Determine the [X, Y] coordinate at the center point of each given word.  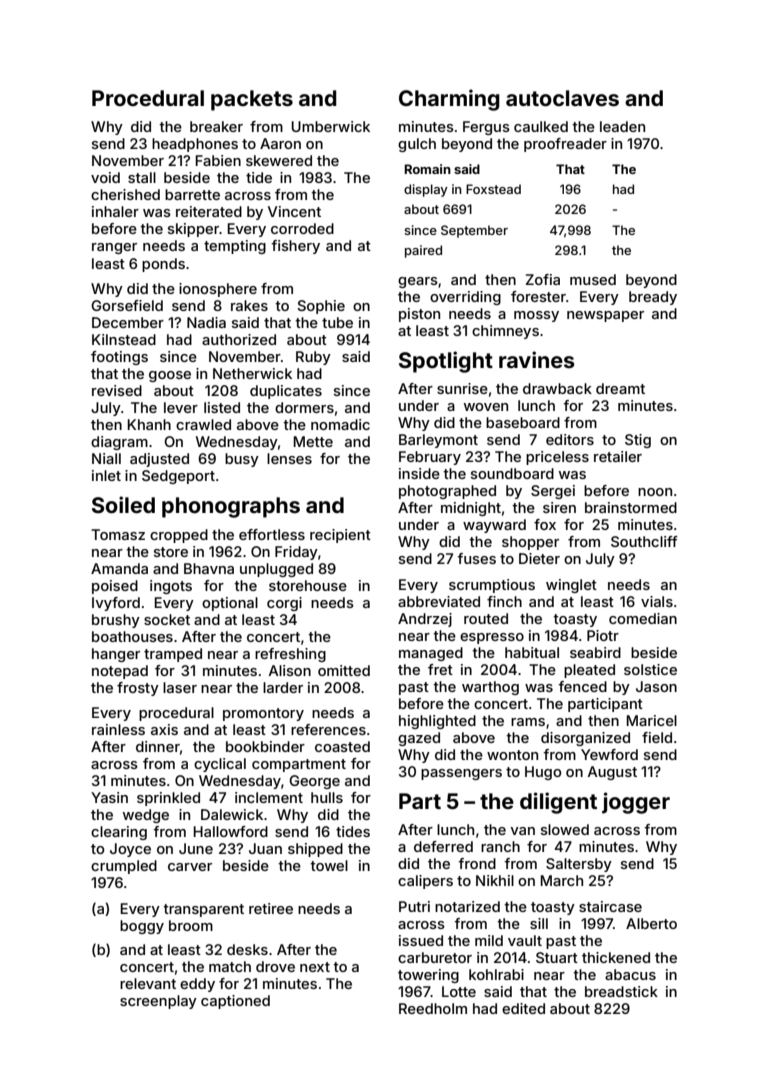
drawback [557, 388]
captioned [235, 1002]
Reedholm [433, 1008]
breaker [216, 126]
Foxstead [493, 189]
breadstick [621, 991]
